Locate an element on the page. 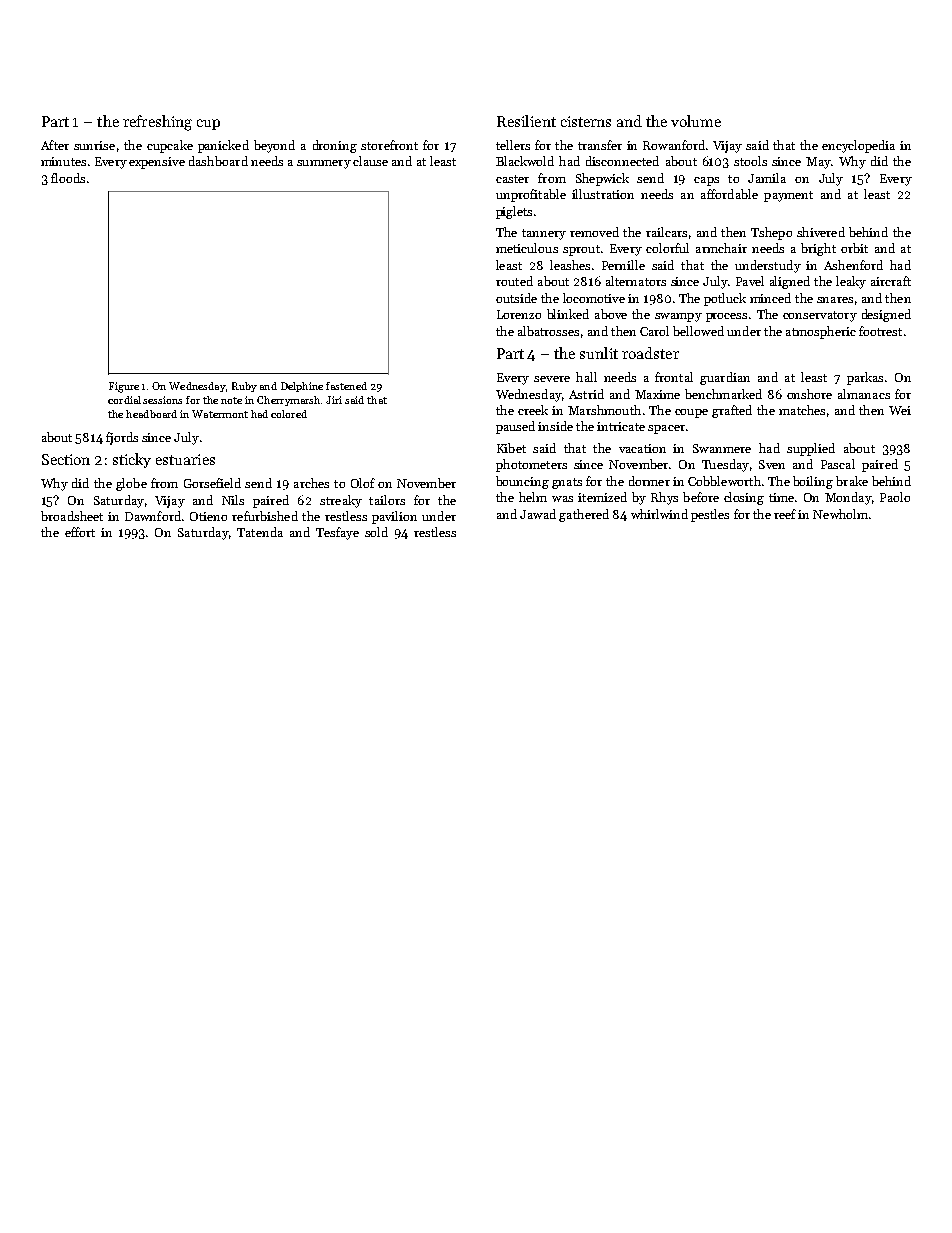 Image resolution: width=952 pixels, height=1233 pixels. floods is located at coordinates (68, 178).
